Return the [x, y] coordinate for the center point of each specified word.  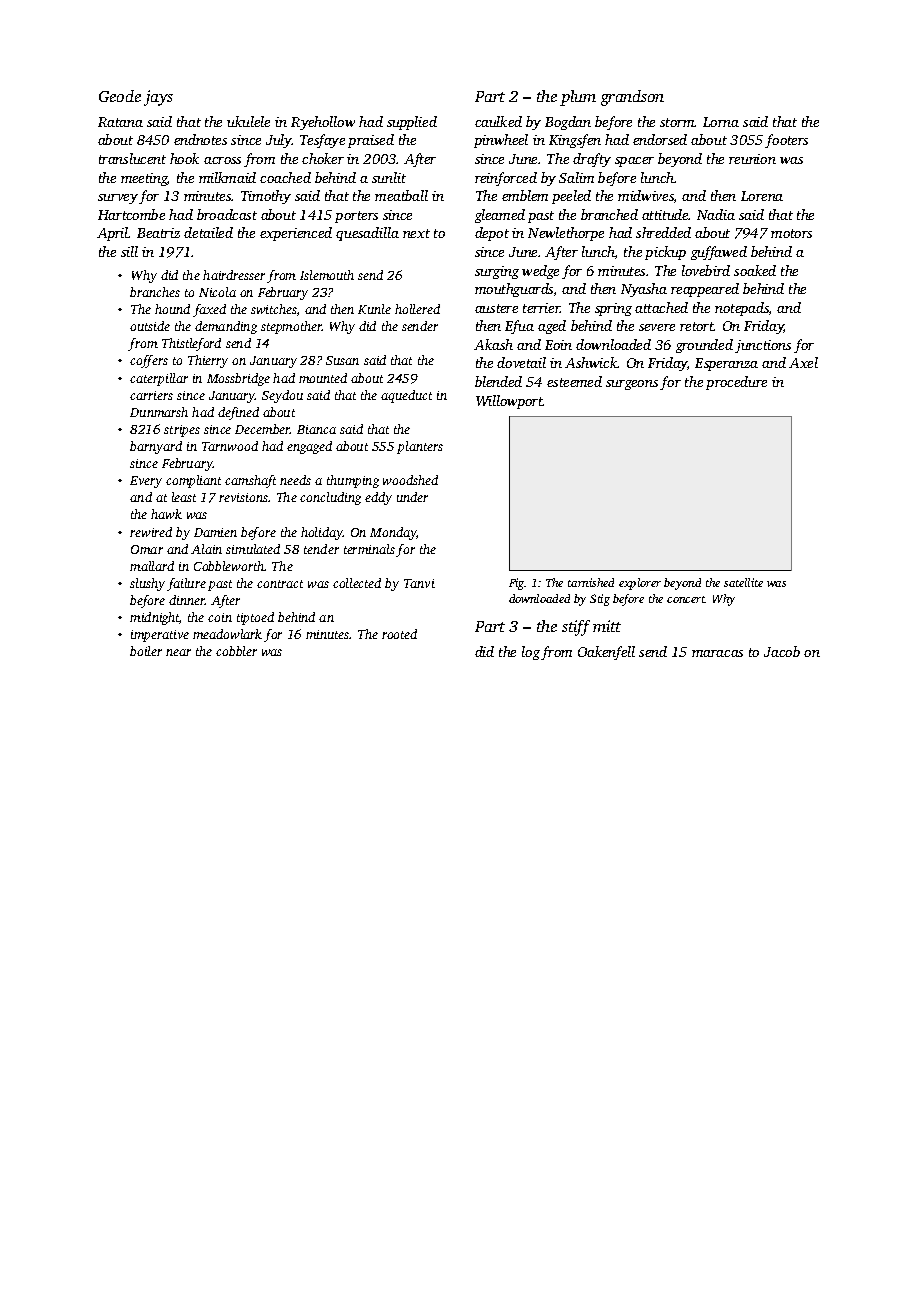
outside [150, 326]
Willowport [509, 402]
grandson [632, 98]
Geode [120, 96]
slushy [147, 584]
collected [357, 583]
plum [578, 98]
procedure [736, 383]
